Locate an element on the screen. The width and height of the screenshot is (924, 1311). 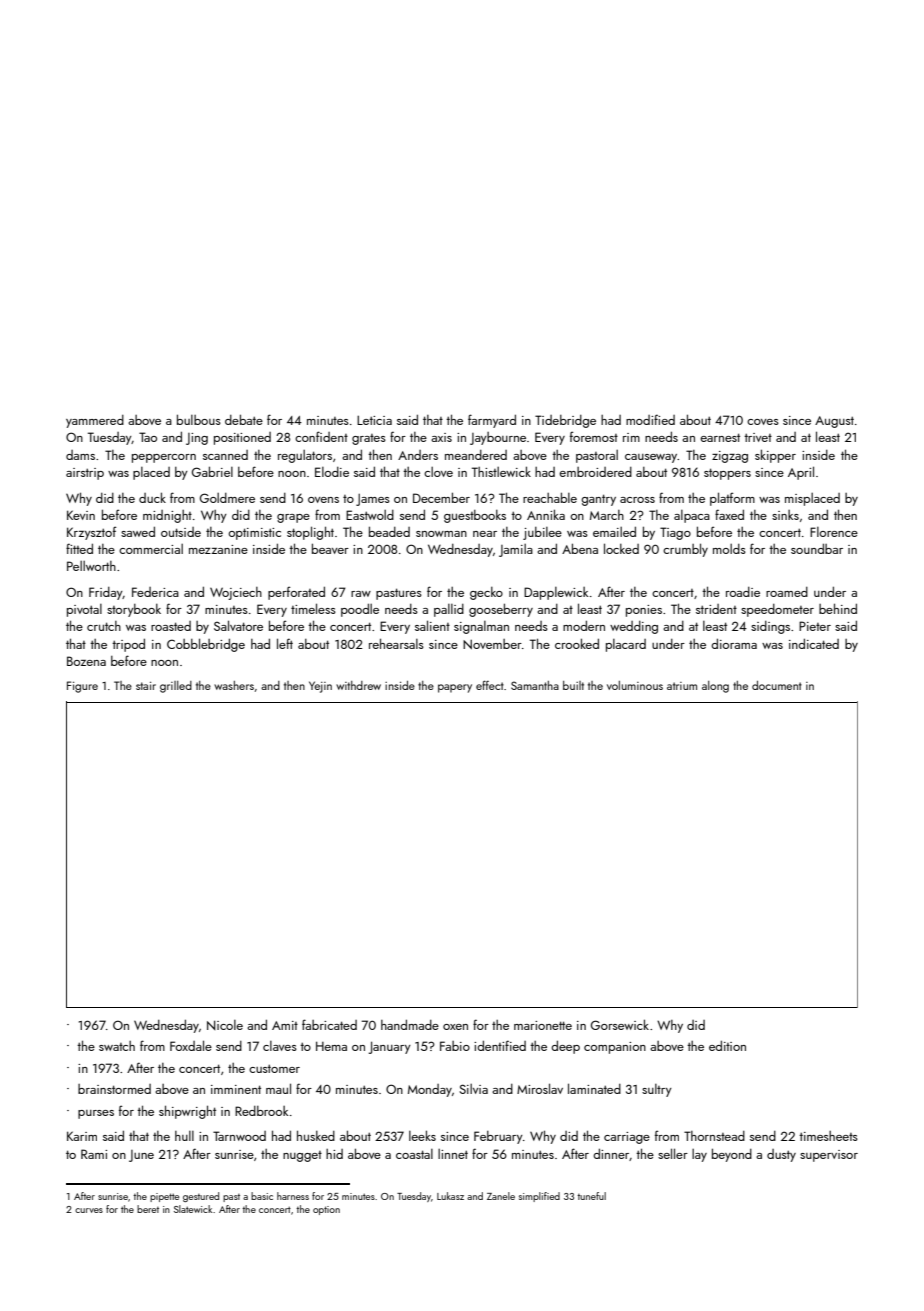
crooked is located at coordinates (577, 643).
